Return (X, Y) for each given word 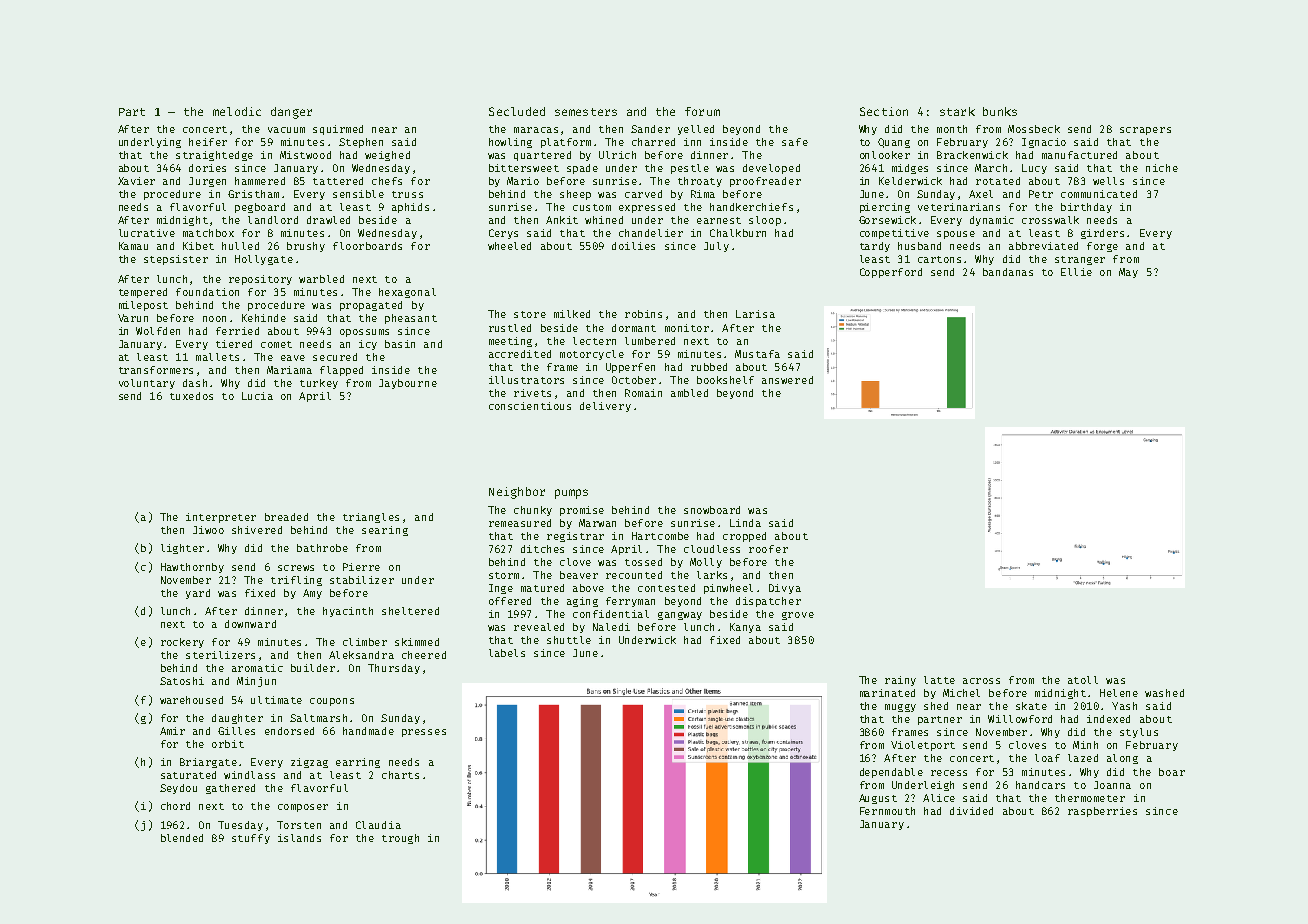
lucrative (147, 233)
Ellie (1076, 272)
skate (1031, 706)
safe (795, 142)
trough (400, 839)
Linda (745, 523)
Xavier (136, 181)
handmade (368, 731)
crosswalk (1050, 220)
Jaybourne (408, 384)
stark (957, 111)
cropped (744, 537)
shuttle (569, 640)
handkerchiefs (751, 207)
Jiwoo (208, 530)
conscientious (530, 406)
